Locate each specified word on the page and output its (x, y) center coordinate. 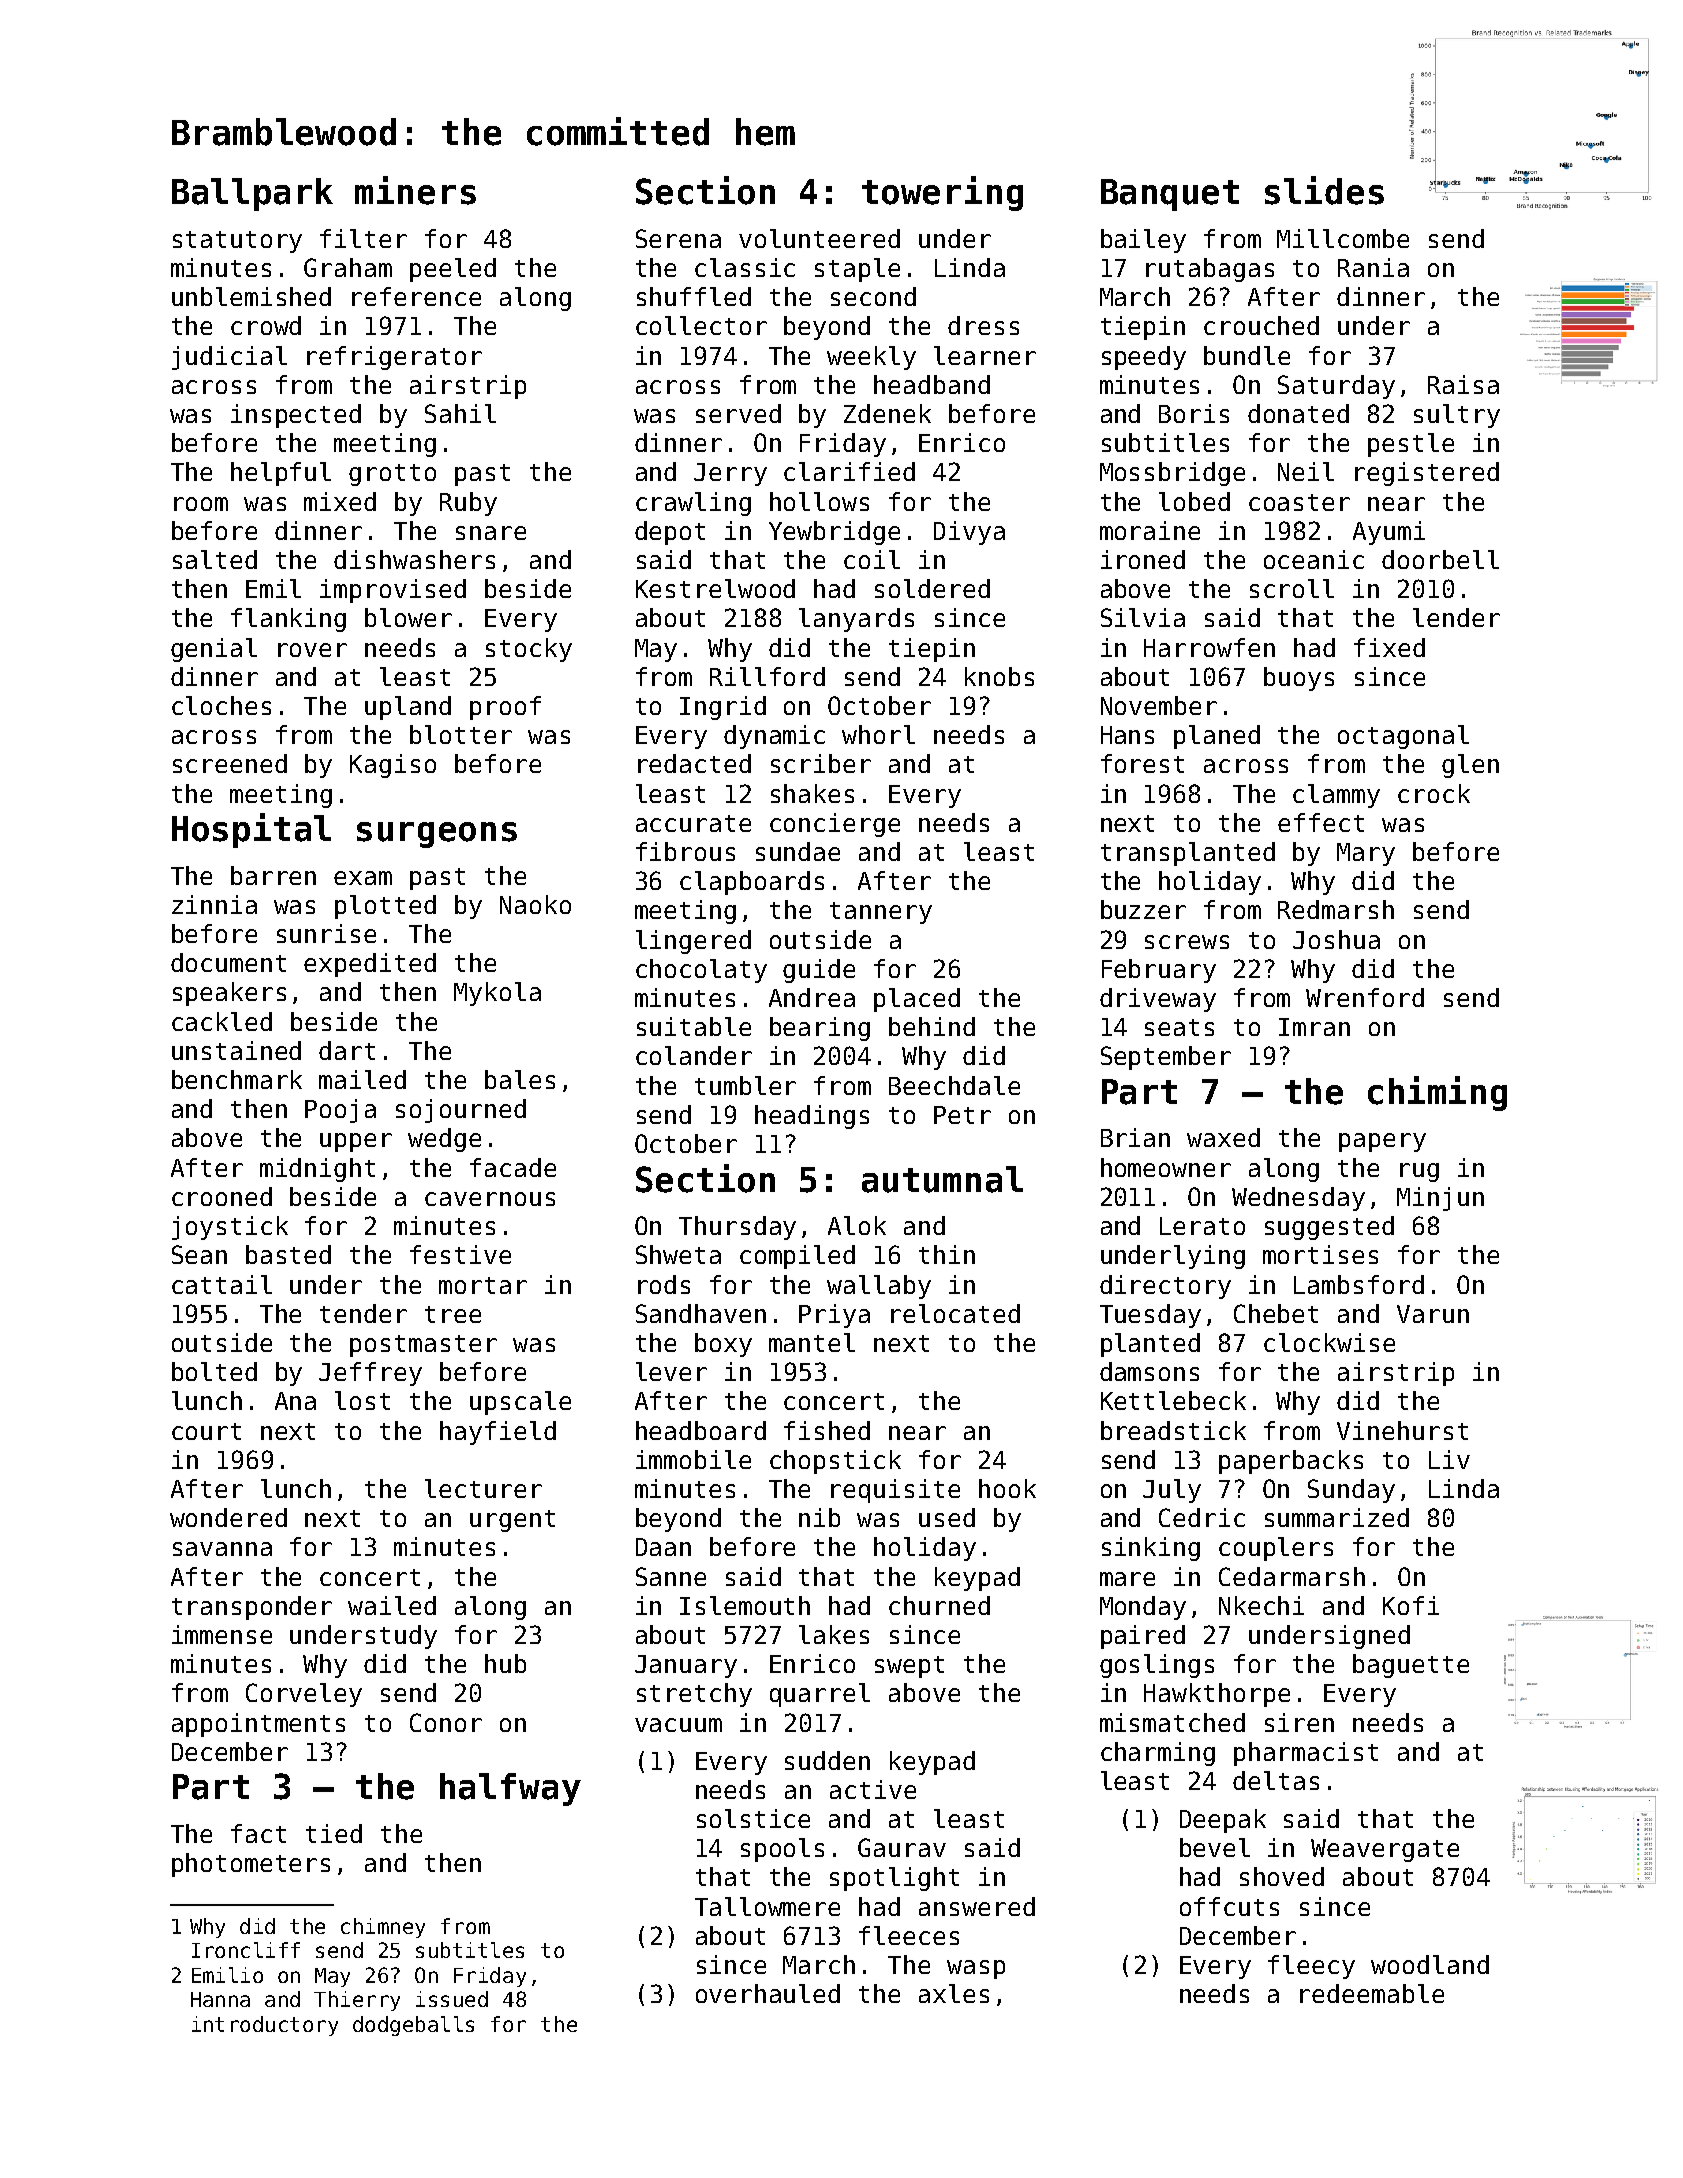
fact (258, 1833)
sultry (1457, 416)
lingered (693, 942)
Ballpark (252, 194)
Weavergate (1385, 1850)
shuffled (694, 296)
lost (362, 1400)
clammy (1336, 796)
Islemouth (745, 1605)
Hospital (251, 830)
